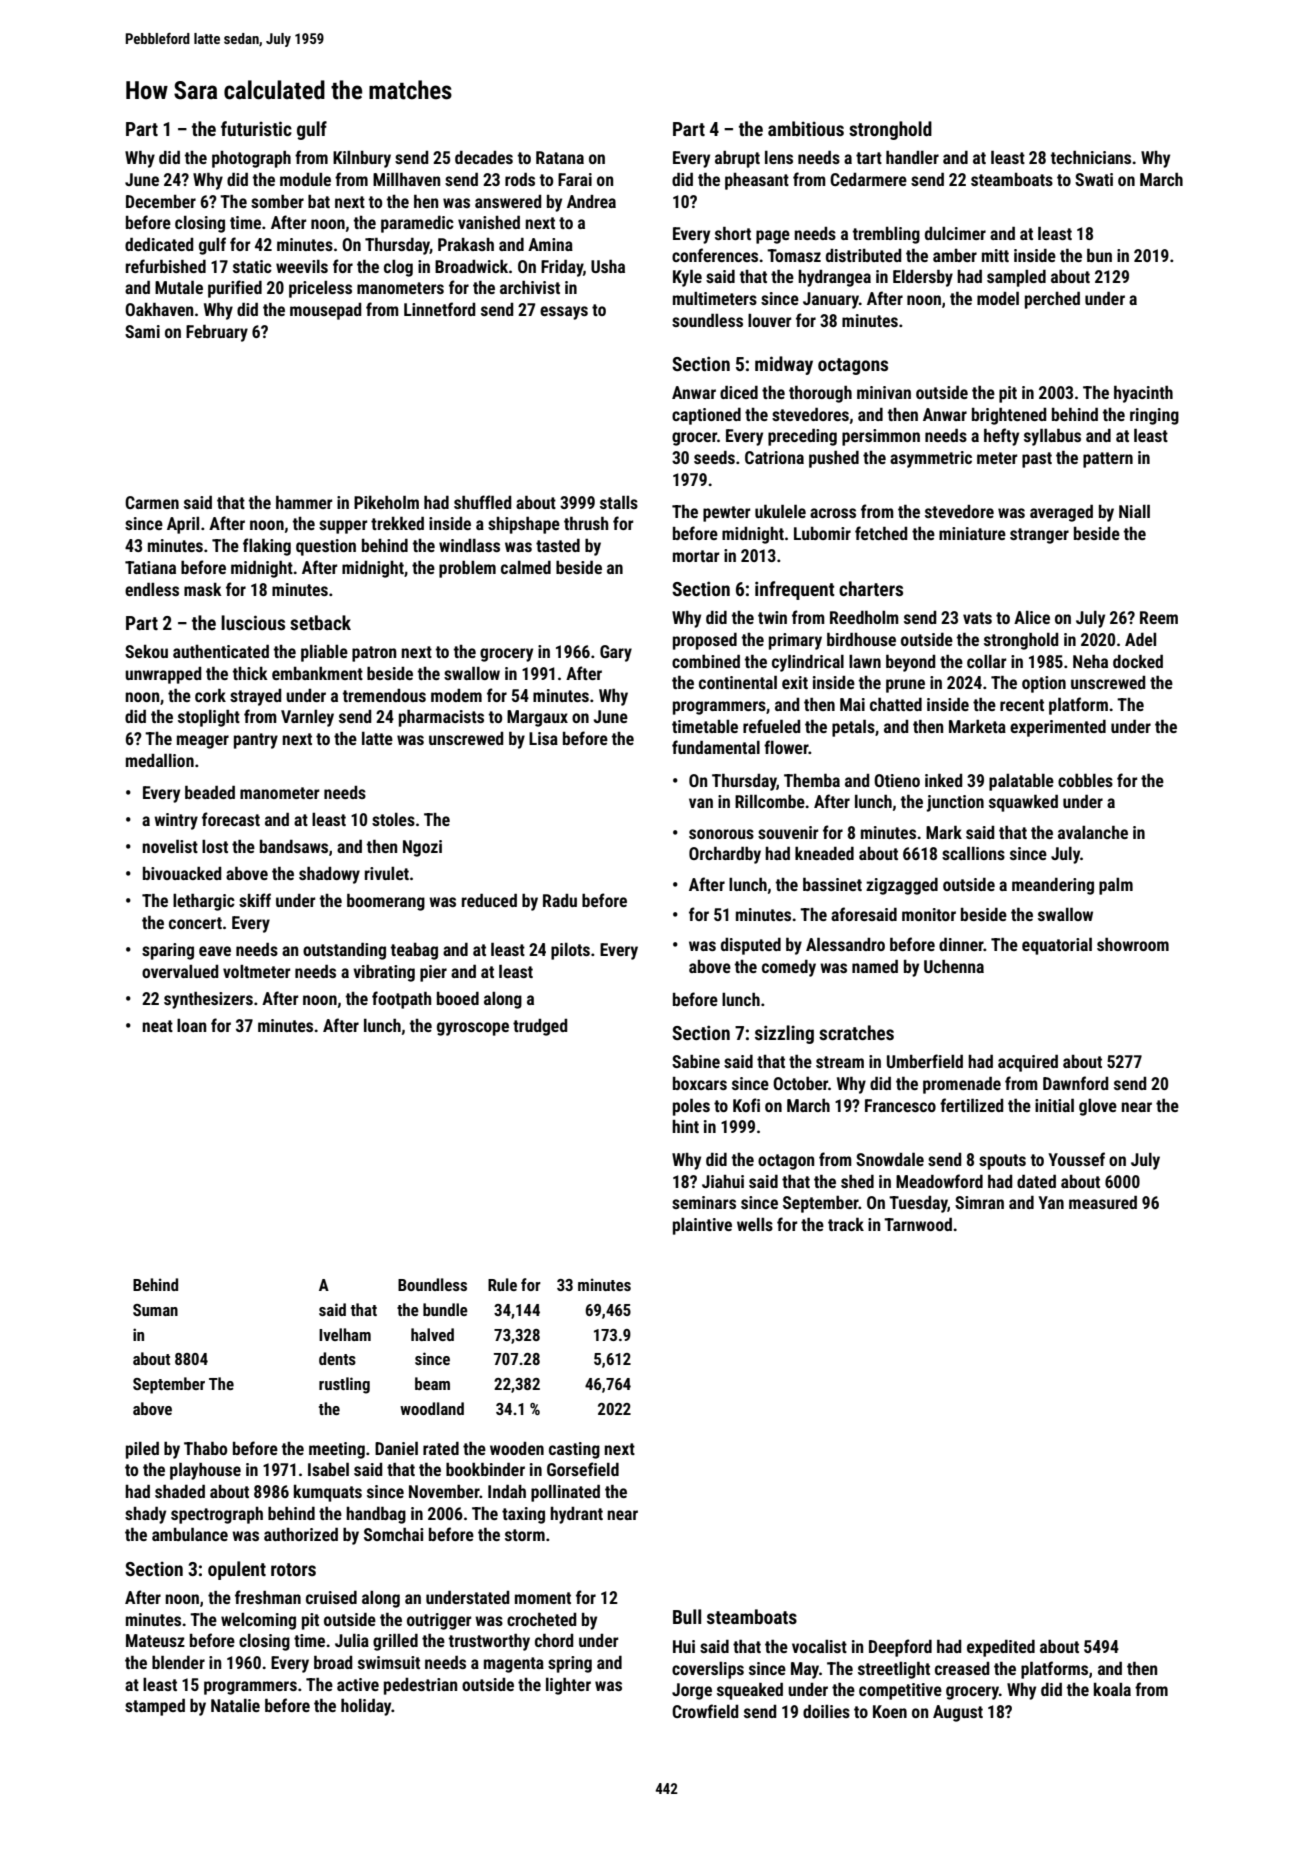 The width and height of the page is (1311, 1854). I want to click on Crowfield, so click(705, 1711).
